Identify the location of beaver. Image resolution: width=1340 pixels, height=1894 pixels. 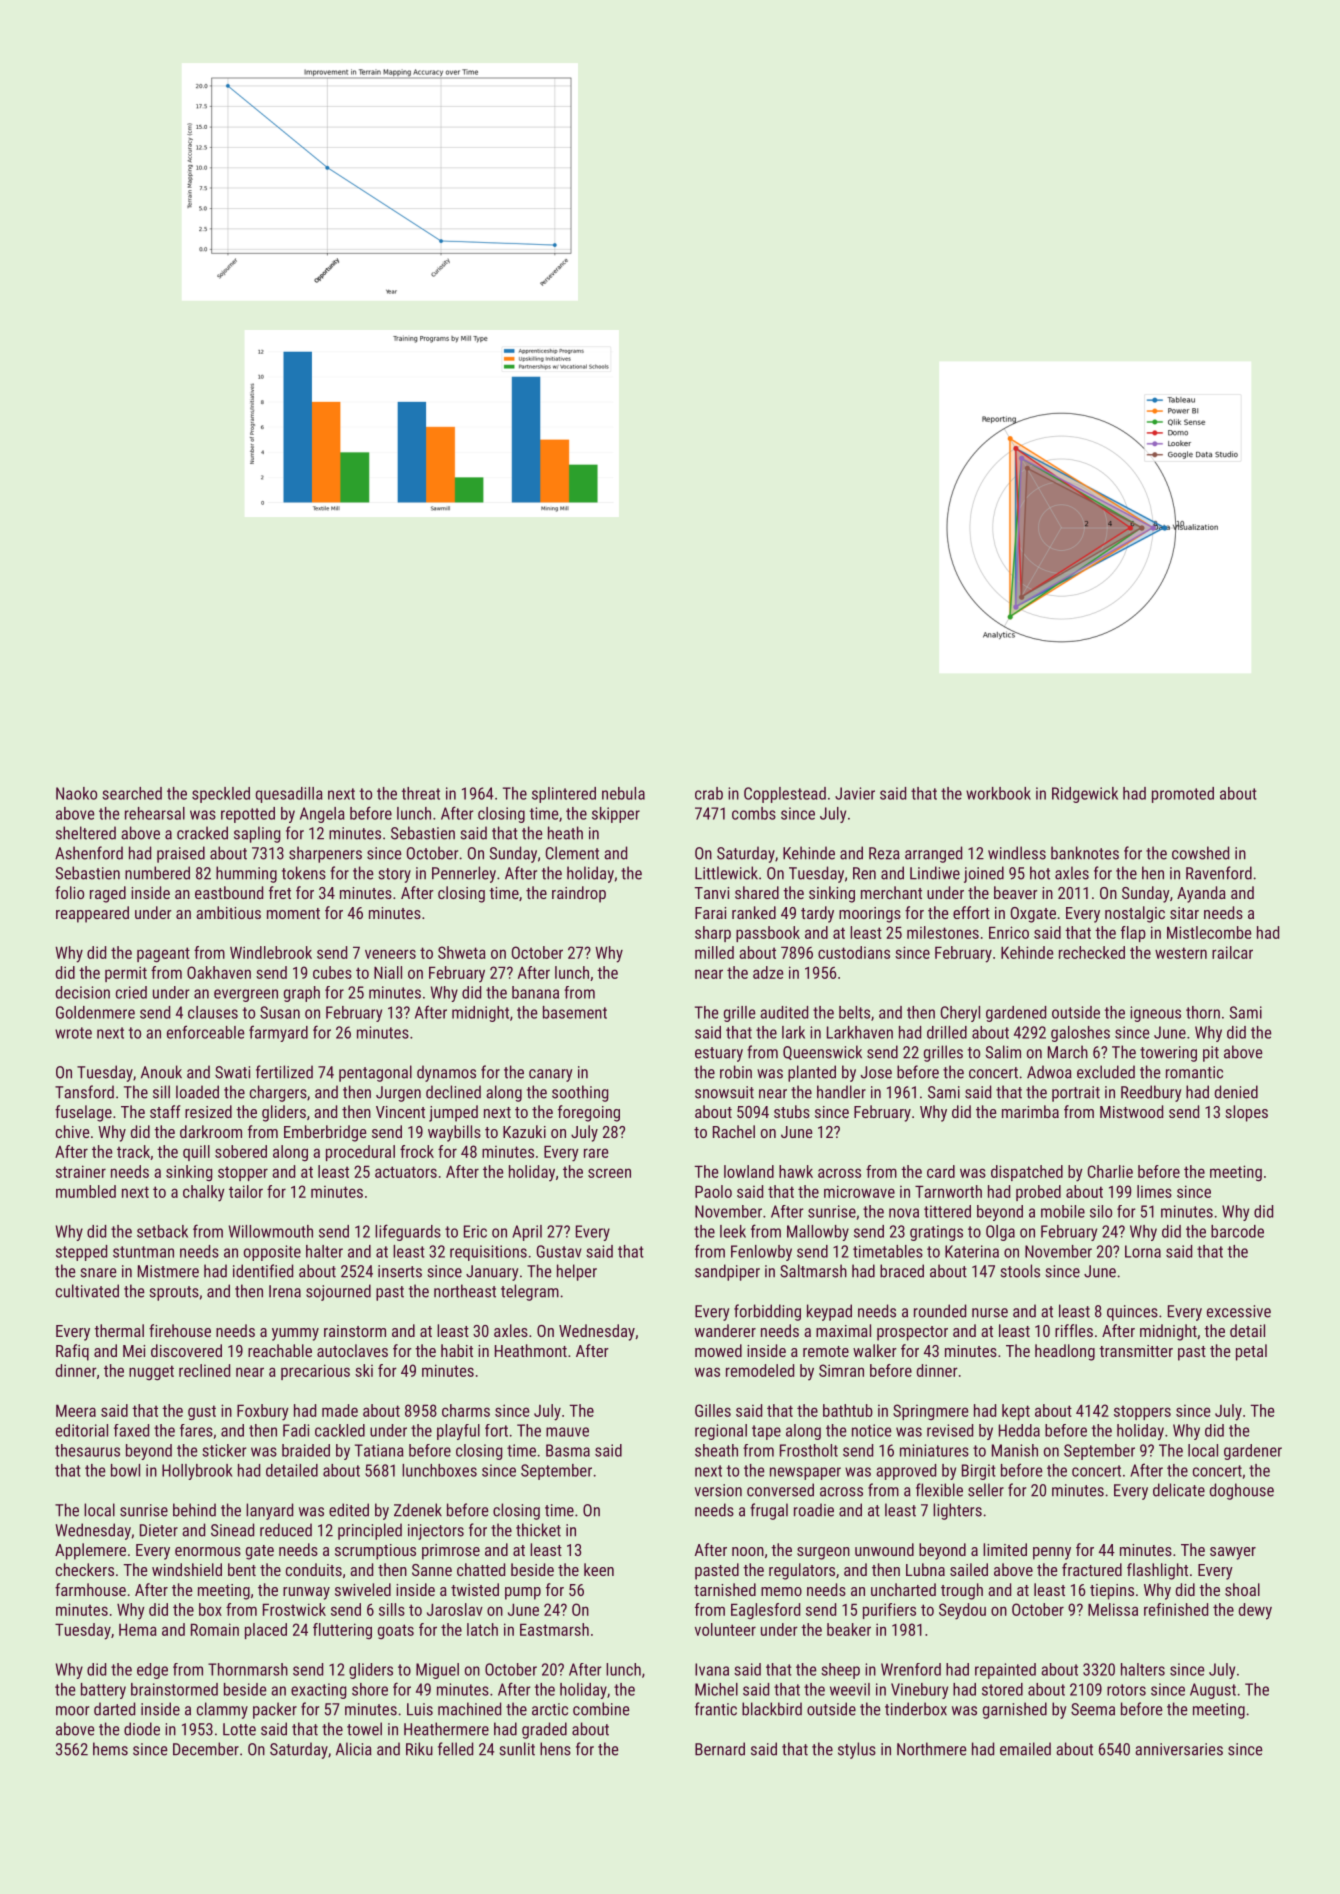
(1016, 892).
